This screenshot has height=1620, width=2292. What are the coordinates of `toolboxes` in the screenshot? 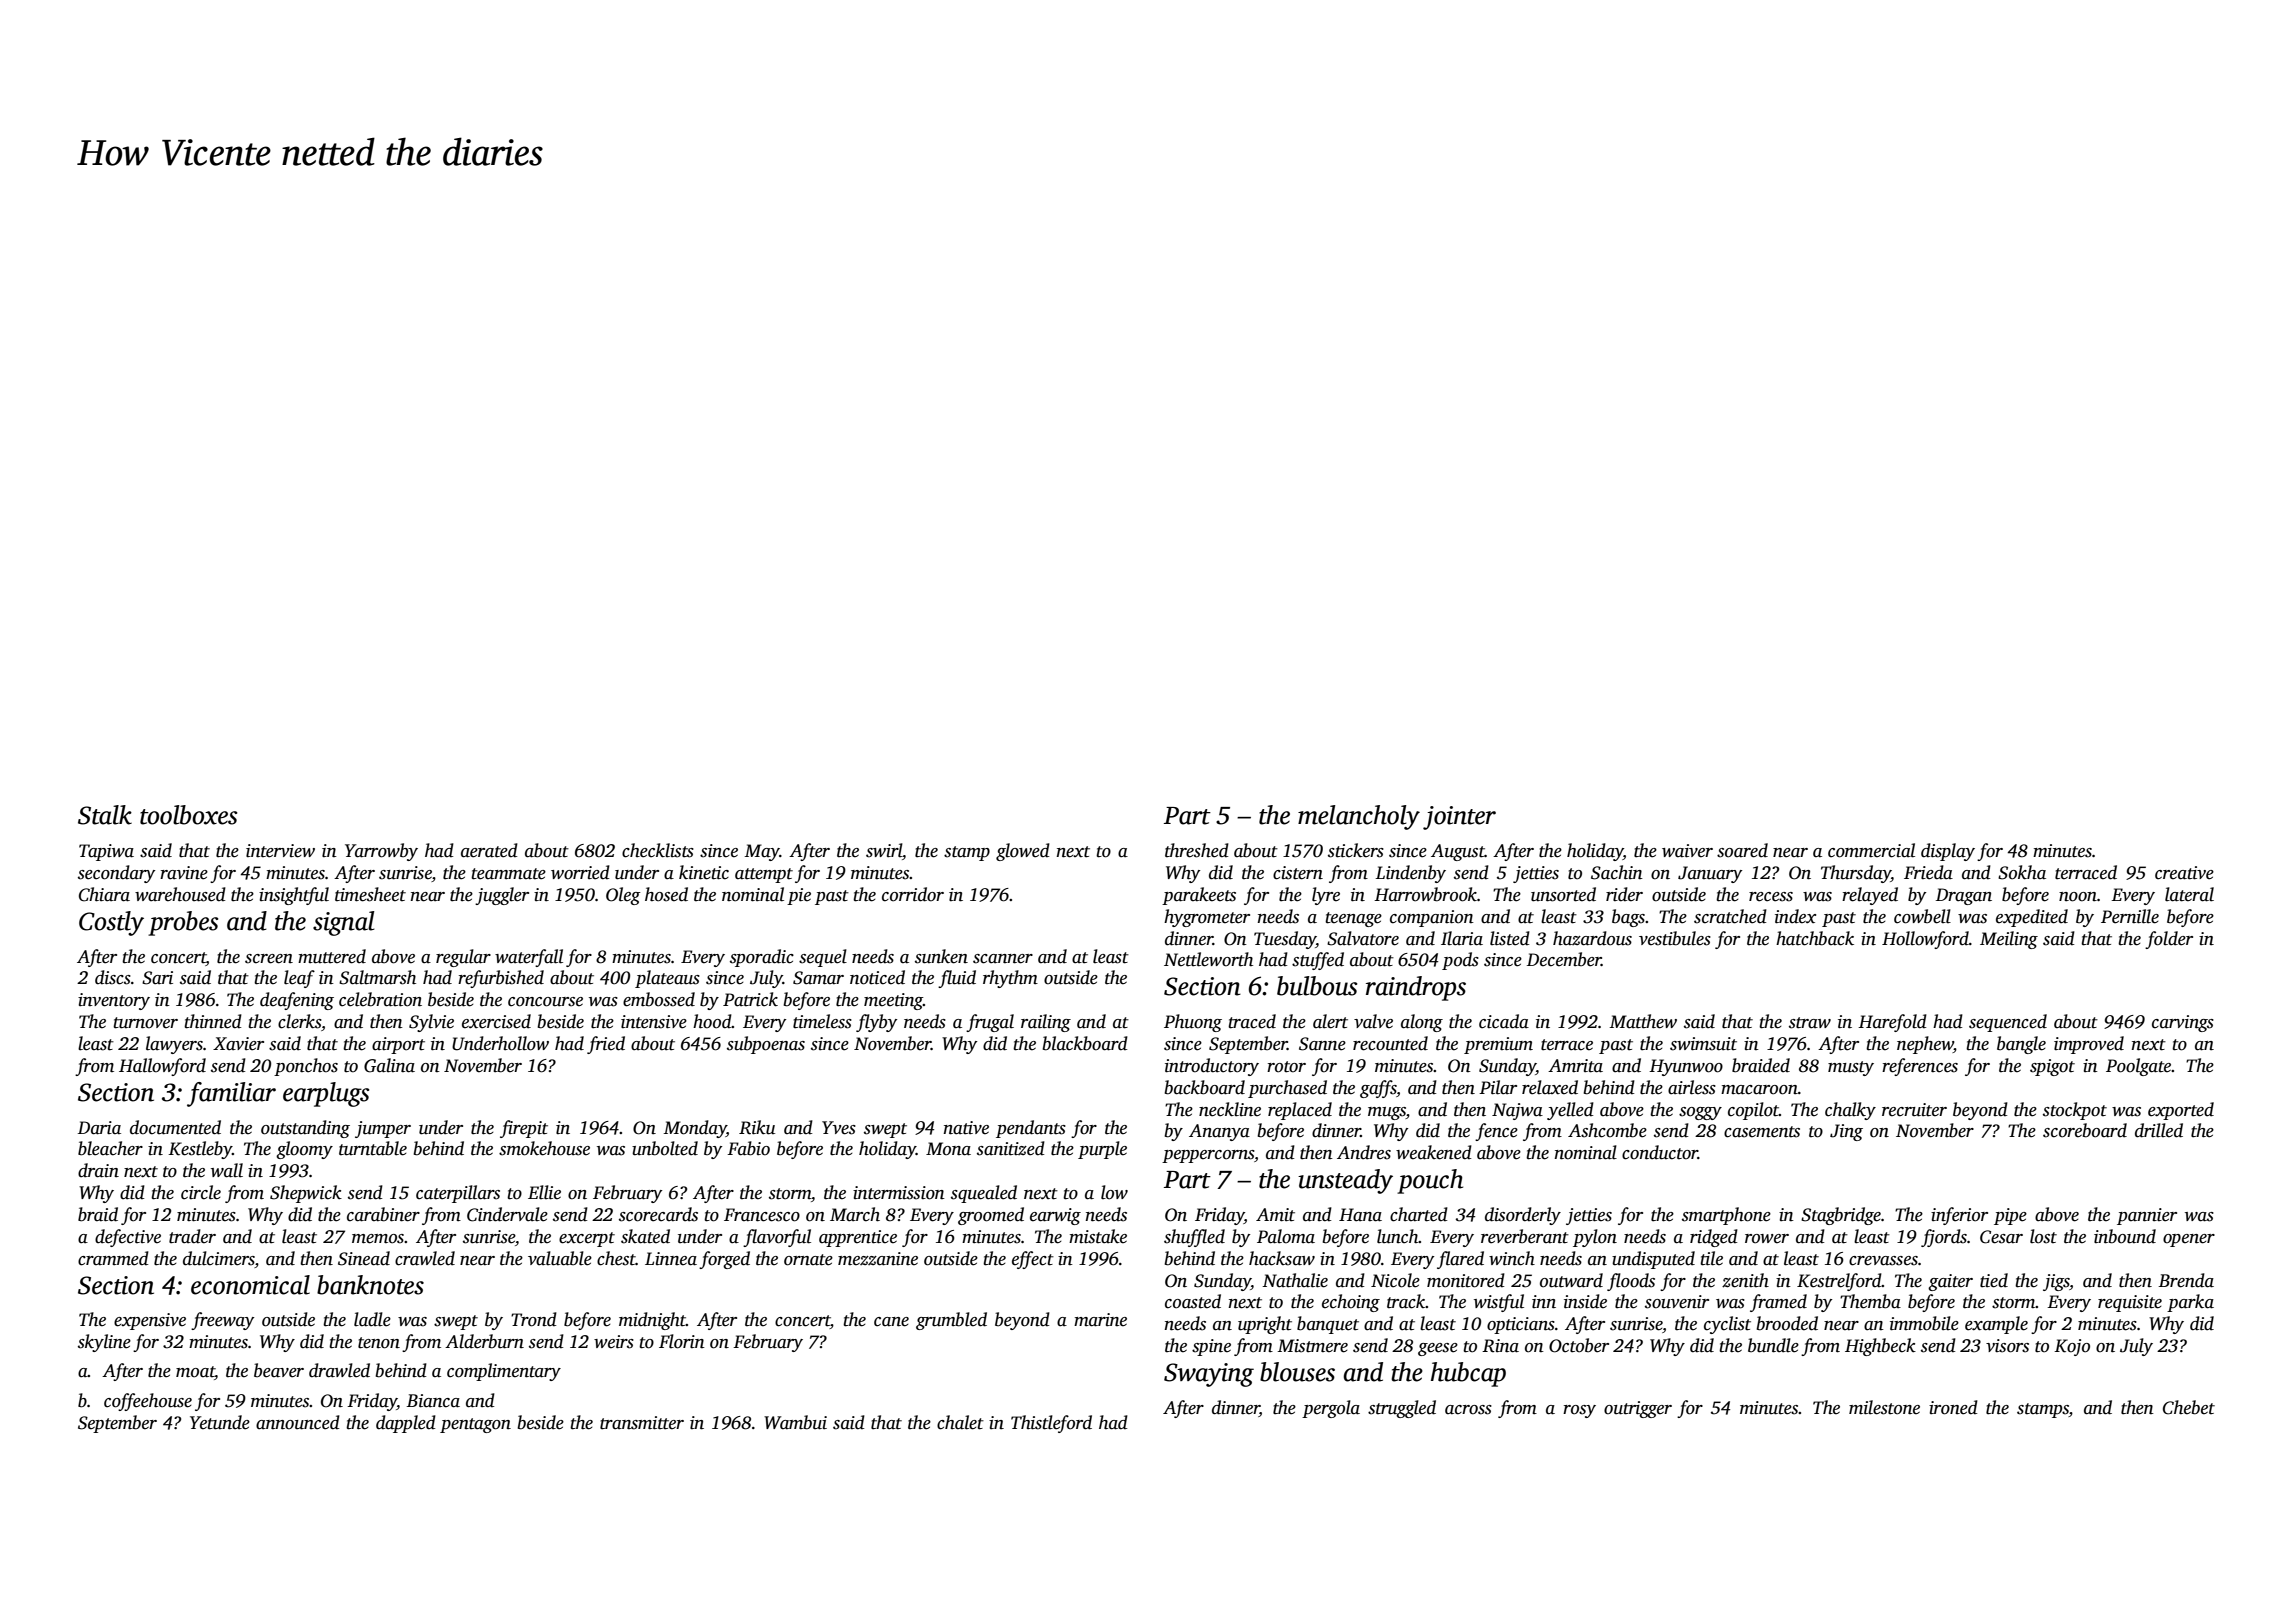 It's located at (188, 815).
